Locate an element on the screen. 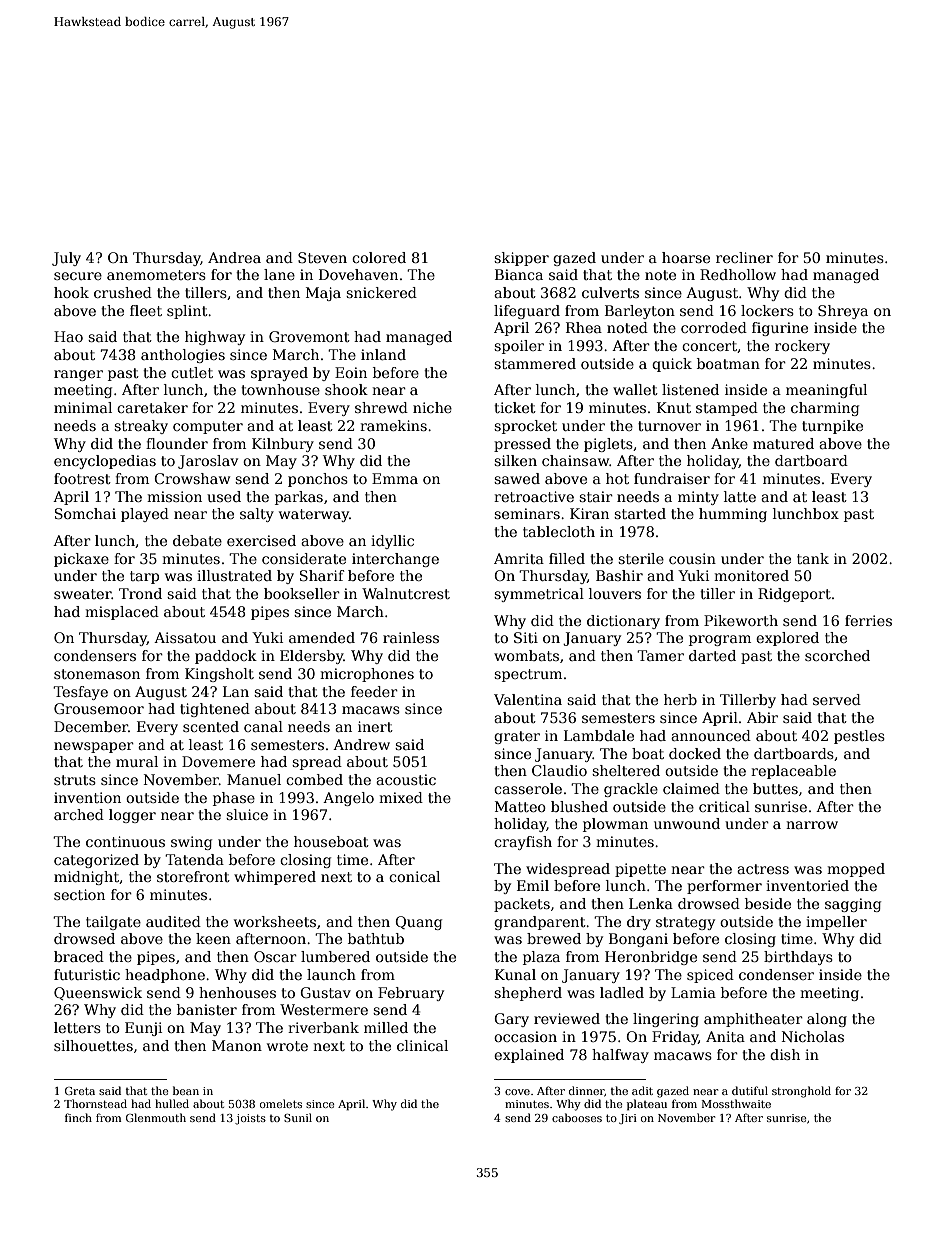 This screenshot has width=952, height=1233. spoiler is located at coordinates (519, 347).
